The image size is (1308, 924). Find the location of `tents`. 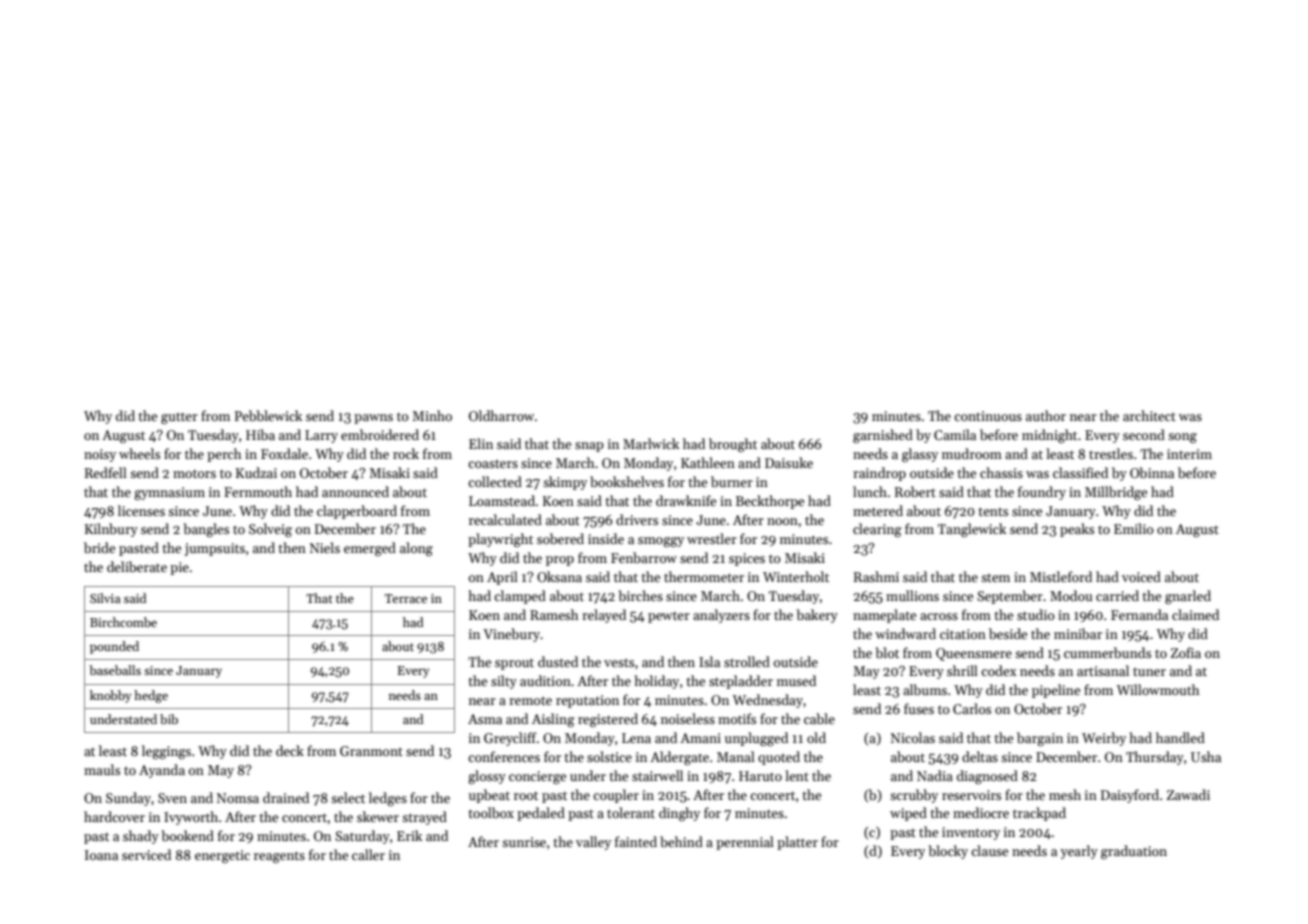

tents is located at coordinates (993, 511).
